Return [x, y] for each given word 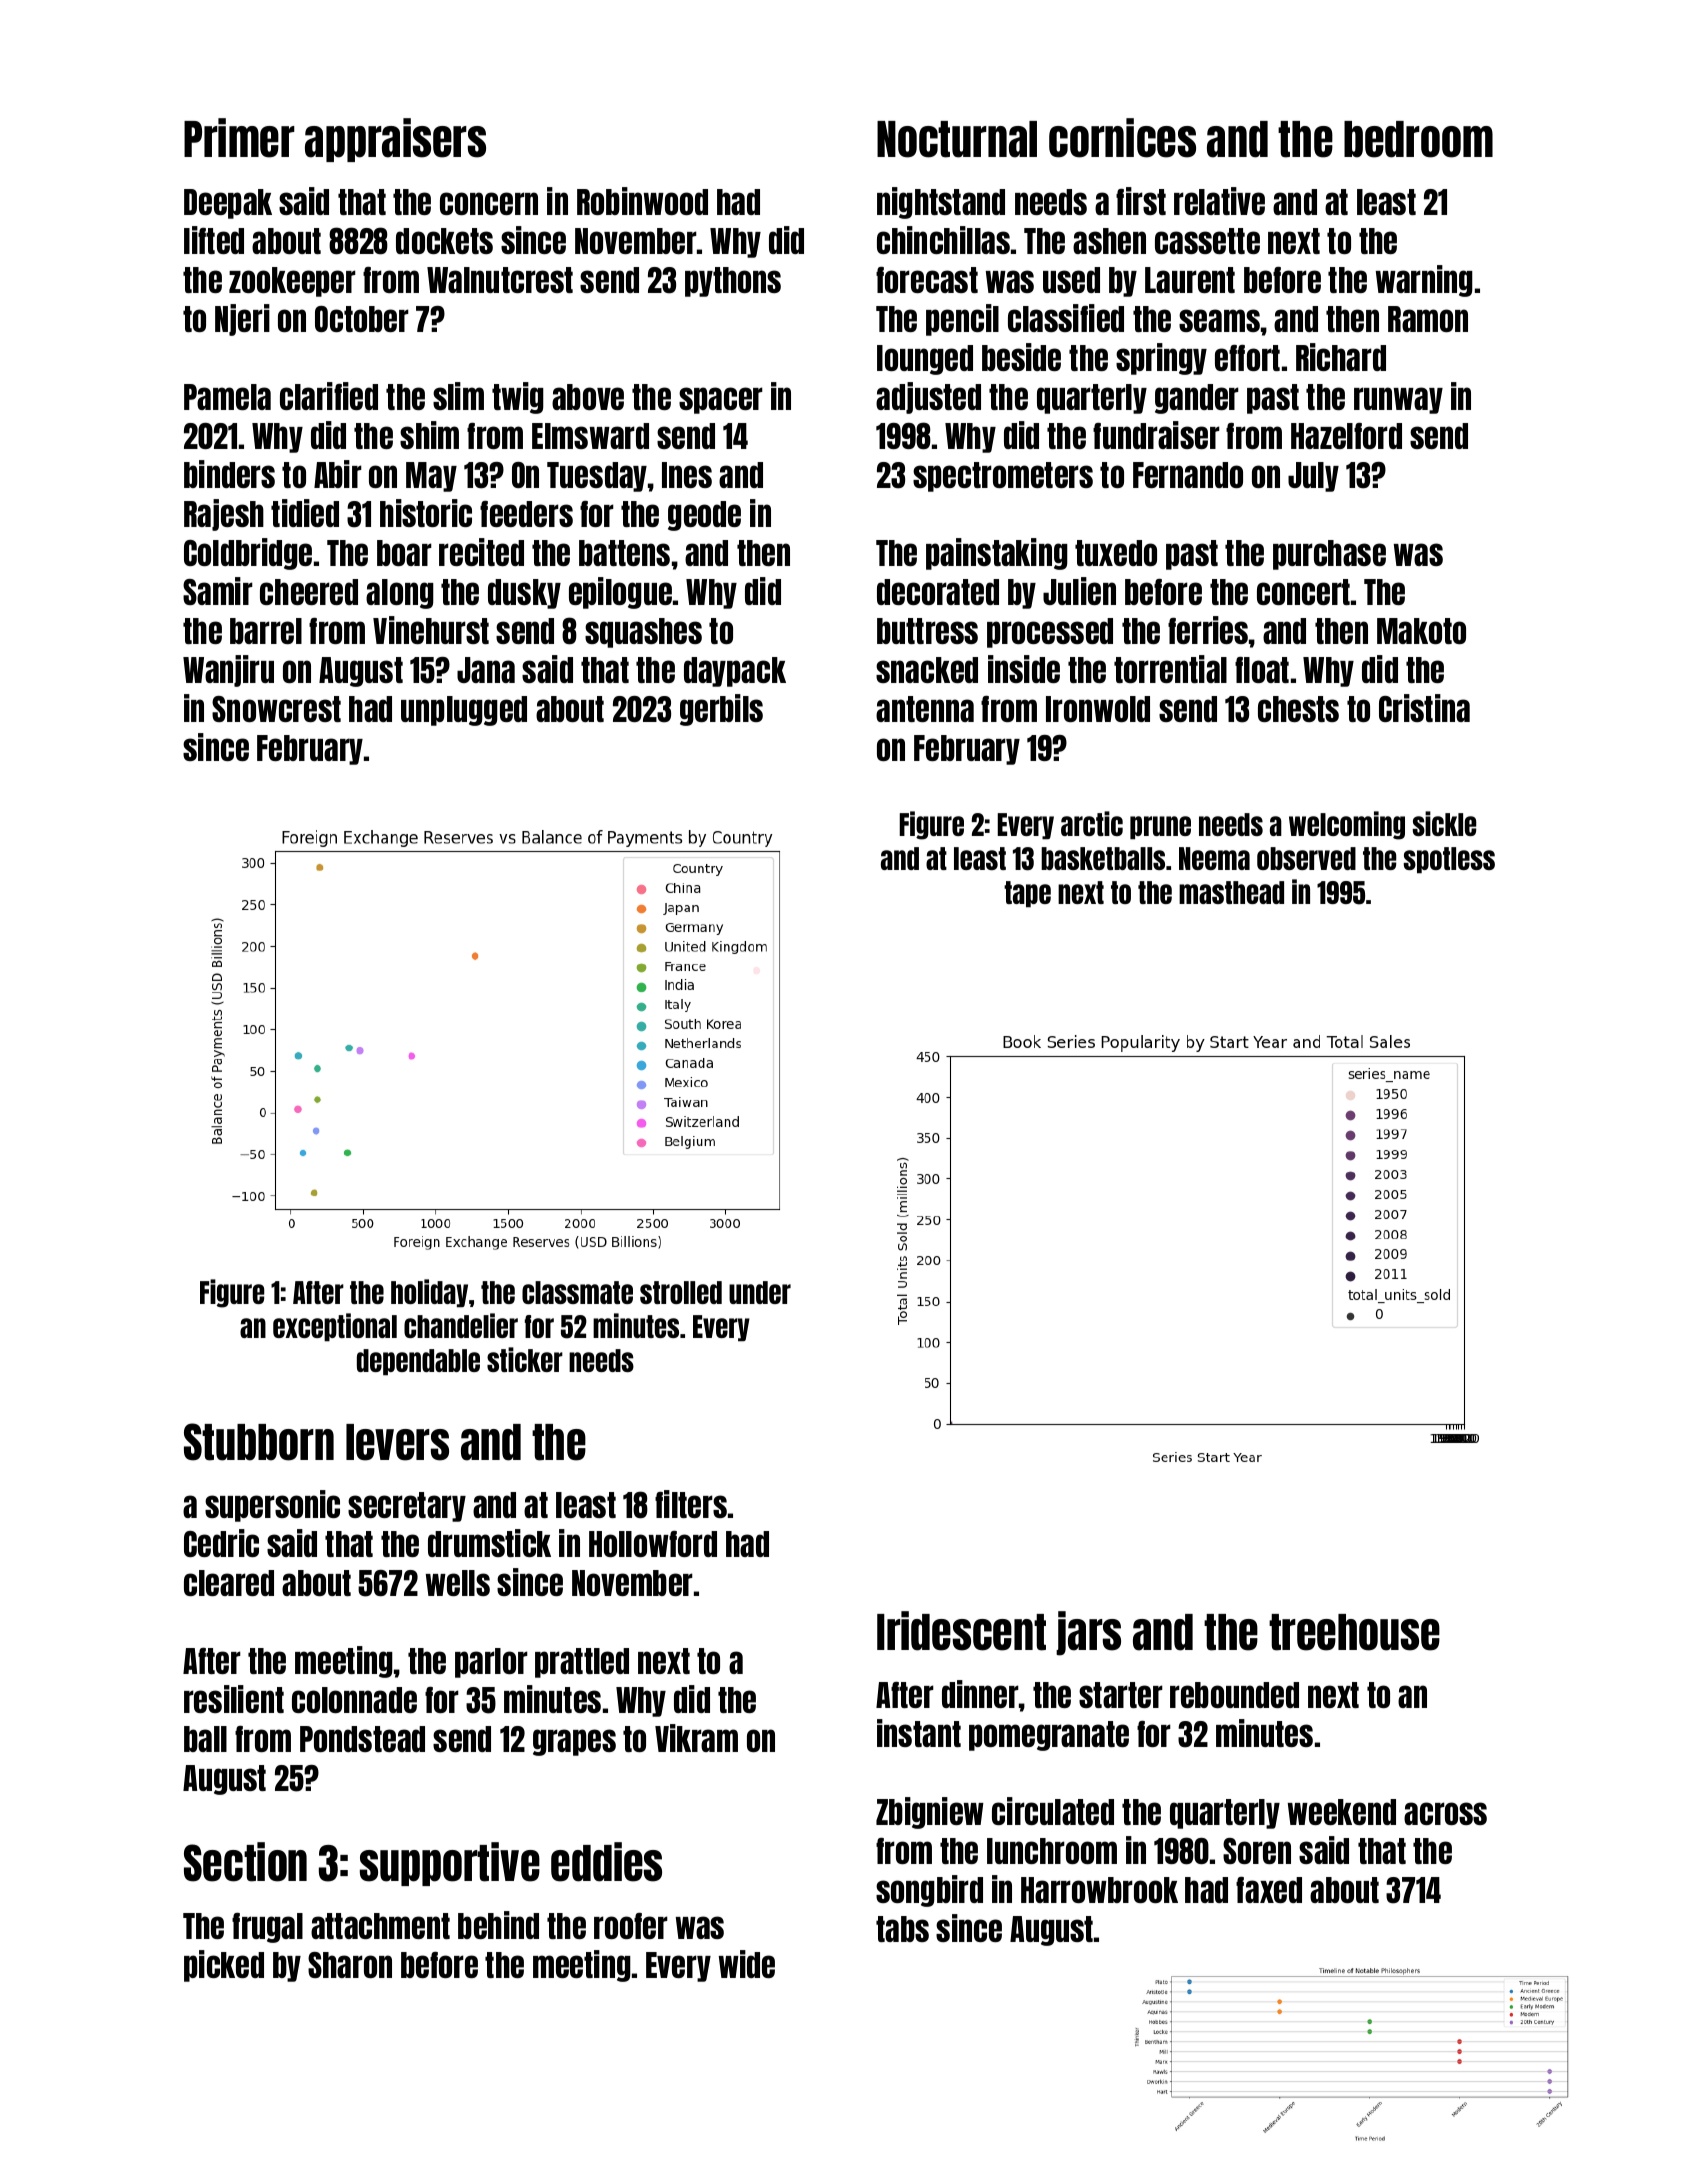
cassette [1207, 241]
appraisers [395, 140]
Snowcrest [276, 709]
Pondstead [362, 1739]
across [1445, 1813]
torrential [1170, 669]
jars [1088, 1633]
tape [1027, 894]
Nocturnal [957, 139]
